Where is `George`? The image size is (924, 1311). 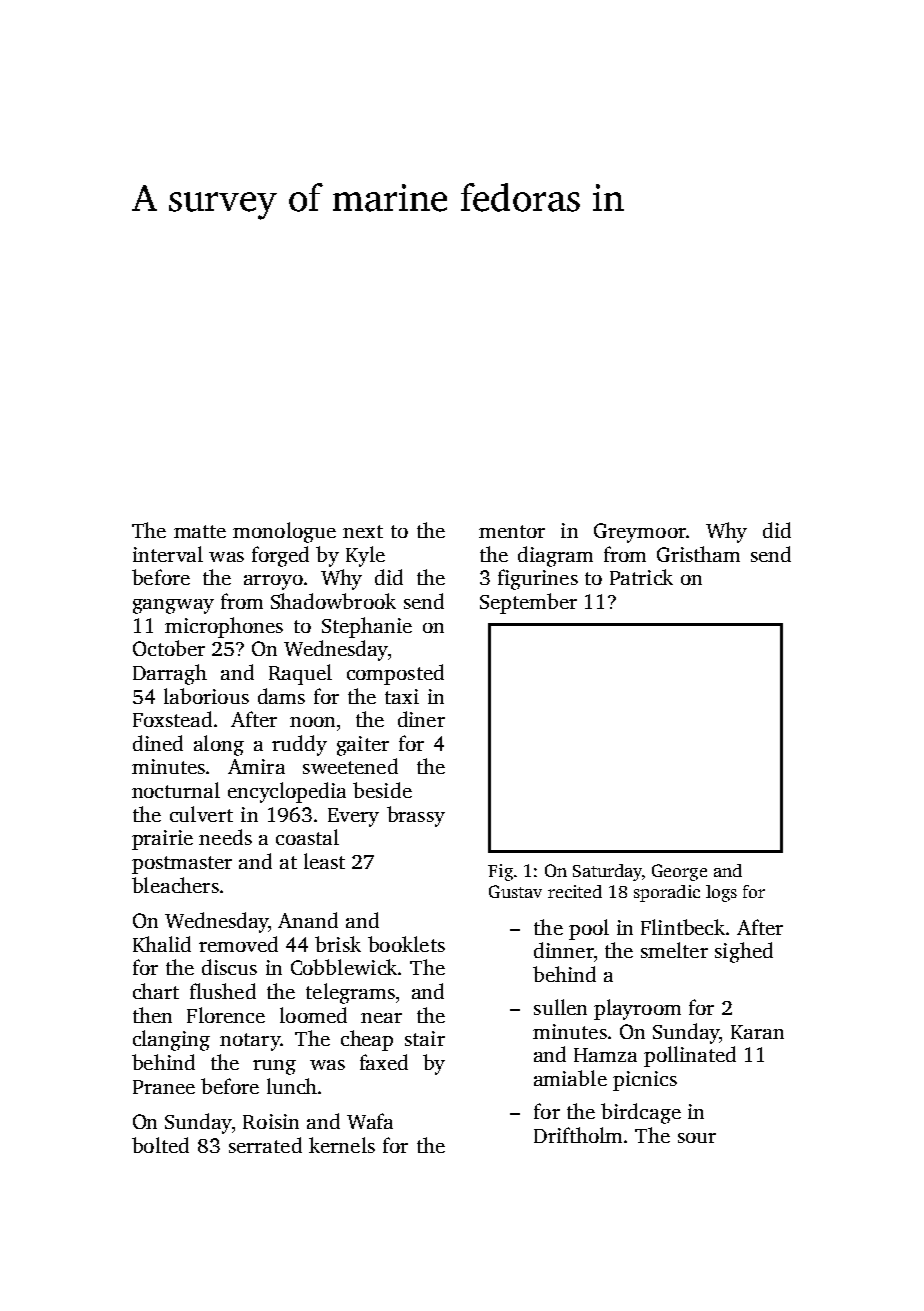
George is located at coordinates (679, 872).
